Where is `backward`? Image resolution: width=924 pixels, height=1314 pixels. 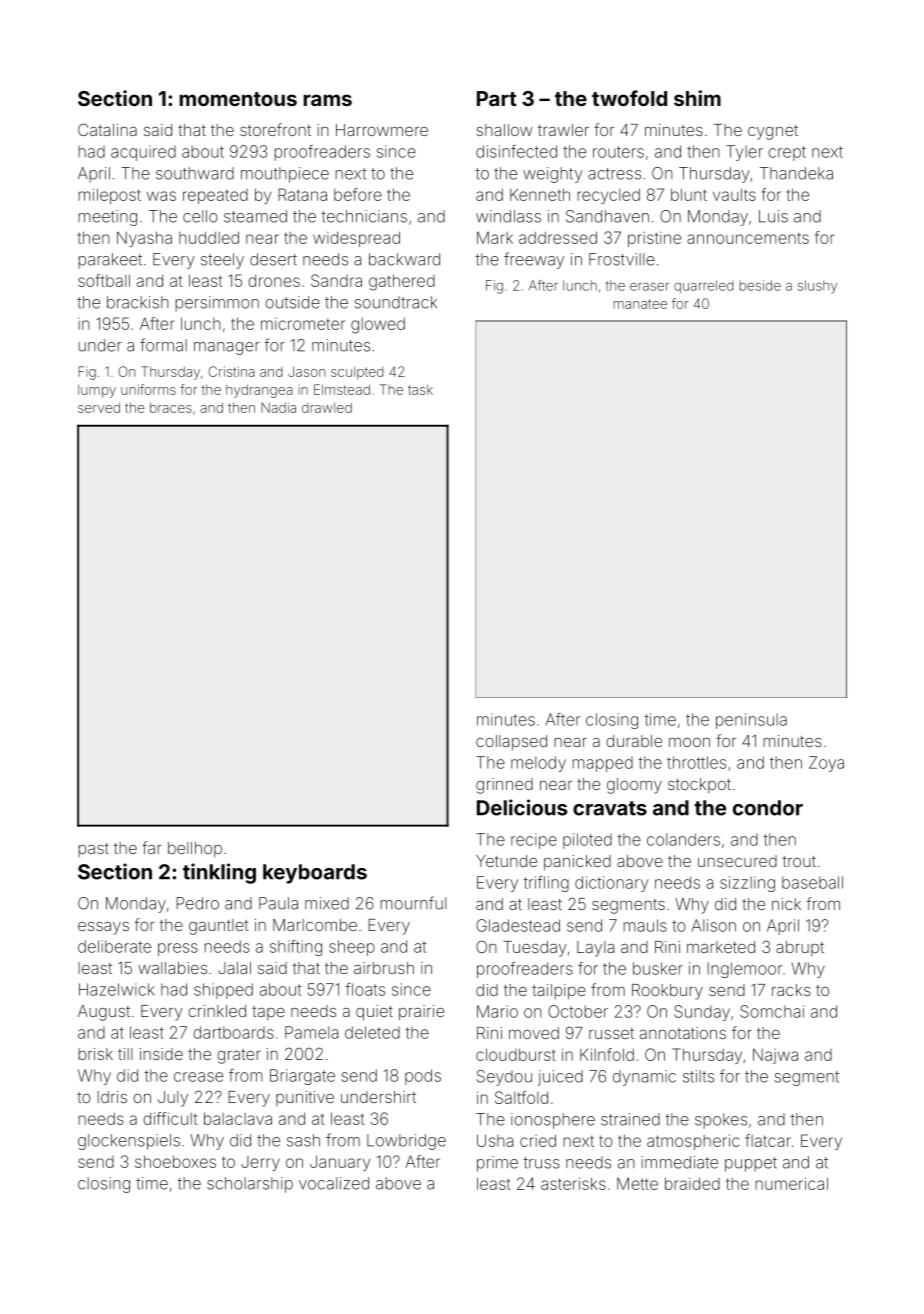
backward is located at coordinates (404, 259).
